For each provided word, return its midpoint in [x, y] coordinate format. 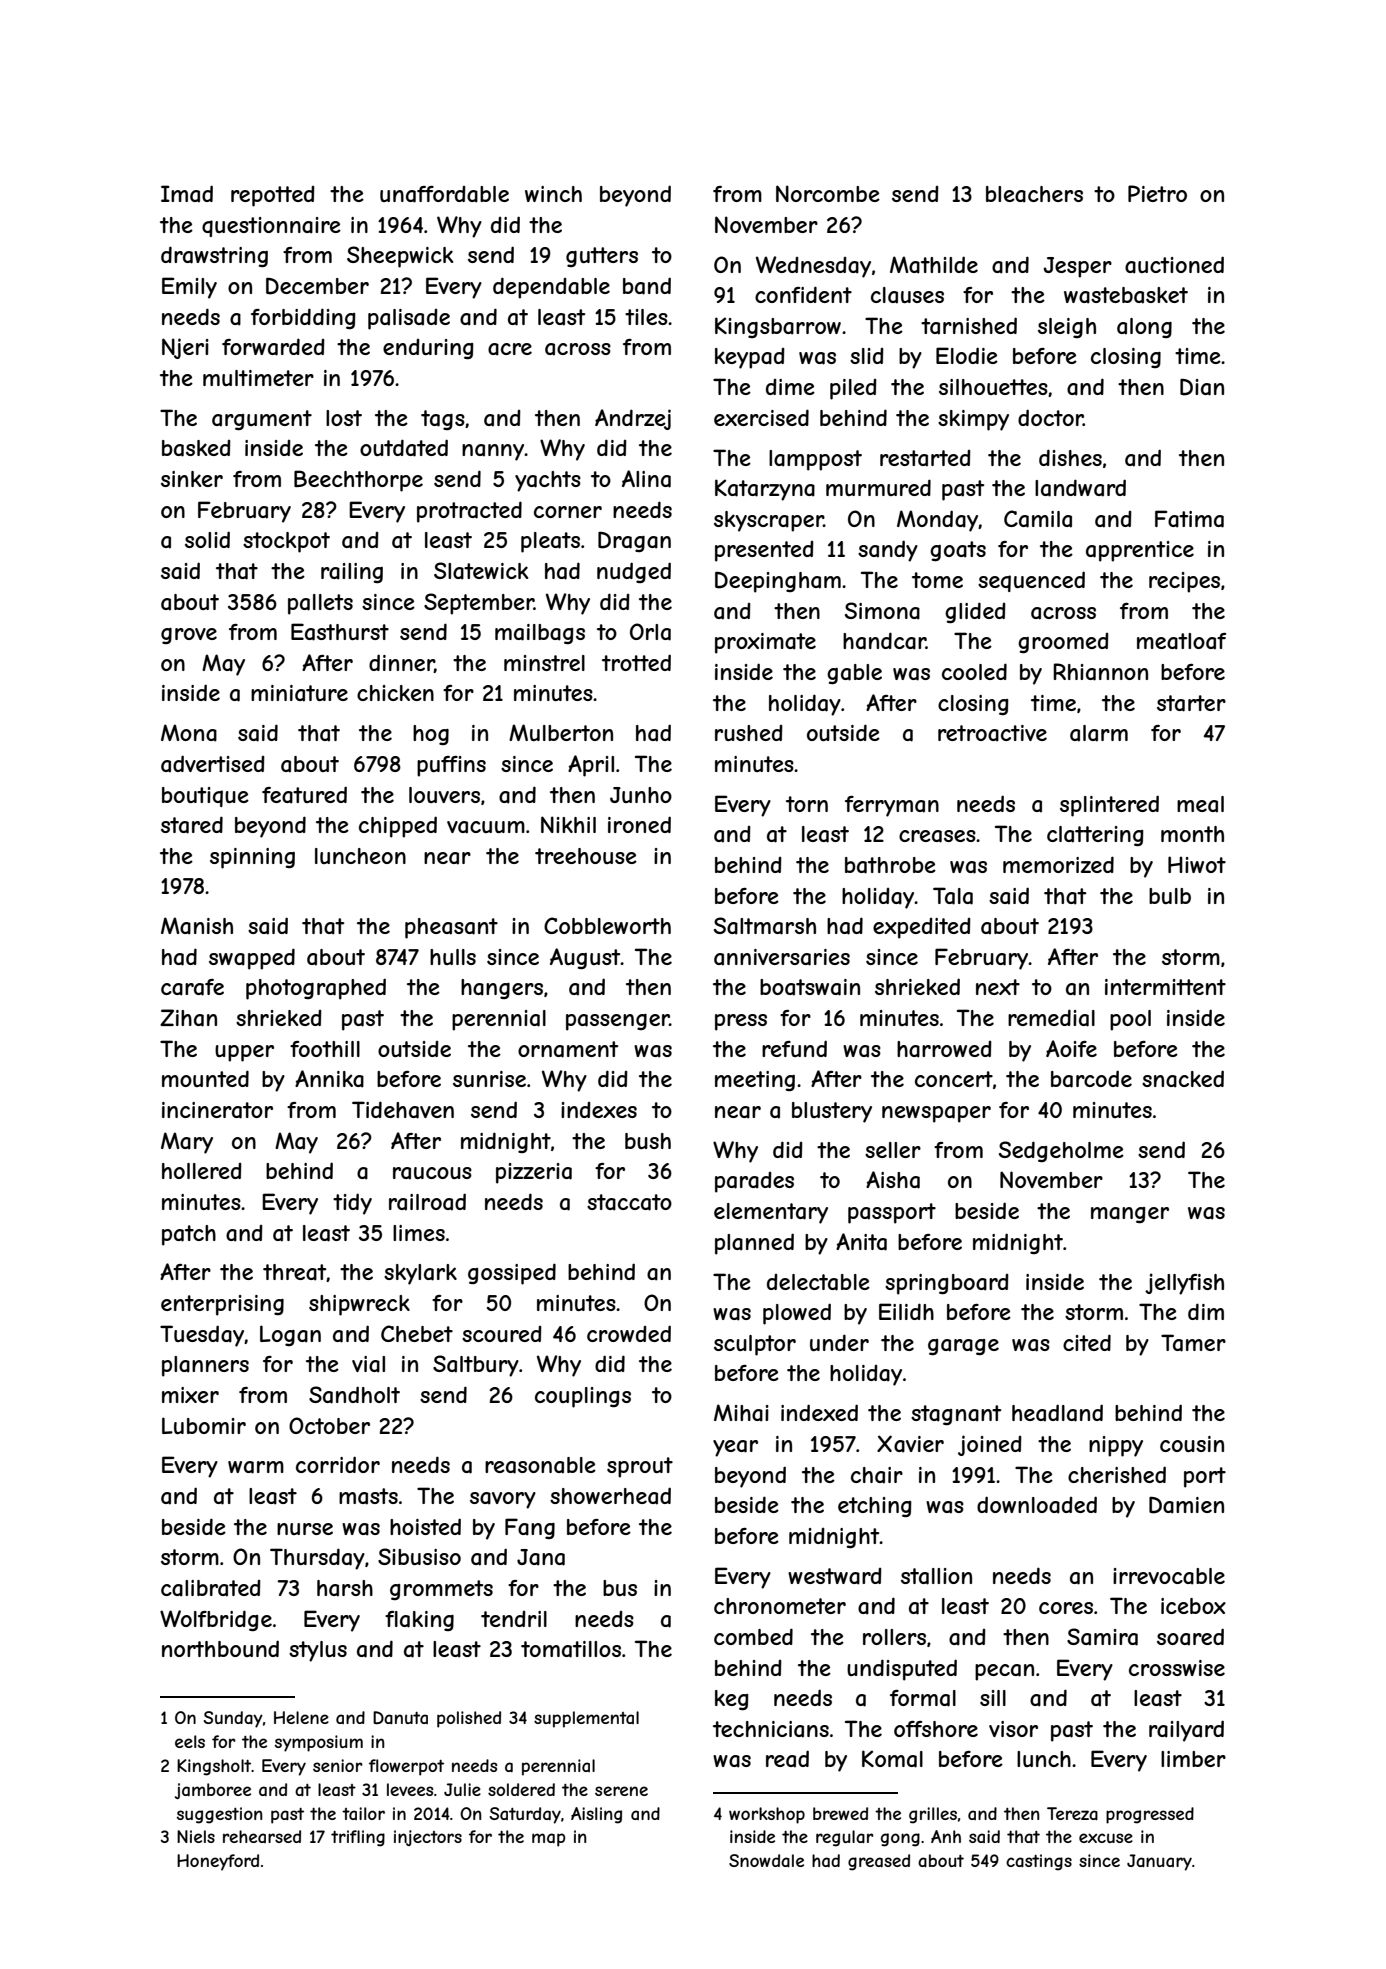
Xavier [910, 1444]
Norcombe [828, 193]
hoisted [425, 1526]
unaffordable [444, 194]
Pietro [1157, 193]
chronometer [780, 1606]
